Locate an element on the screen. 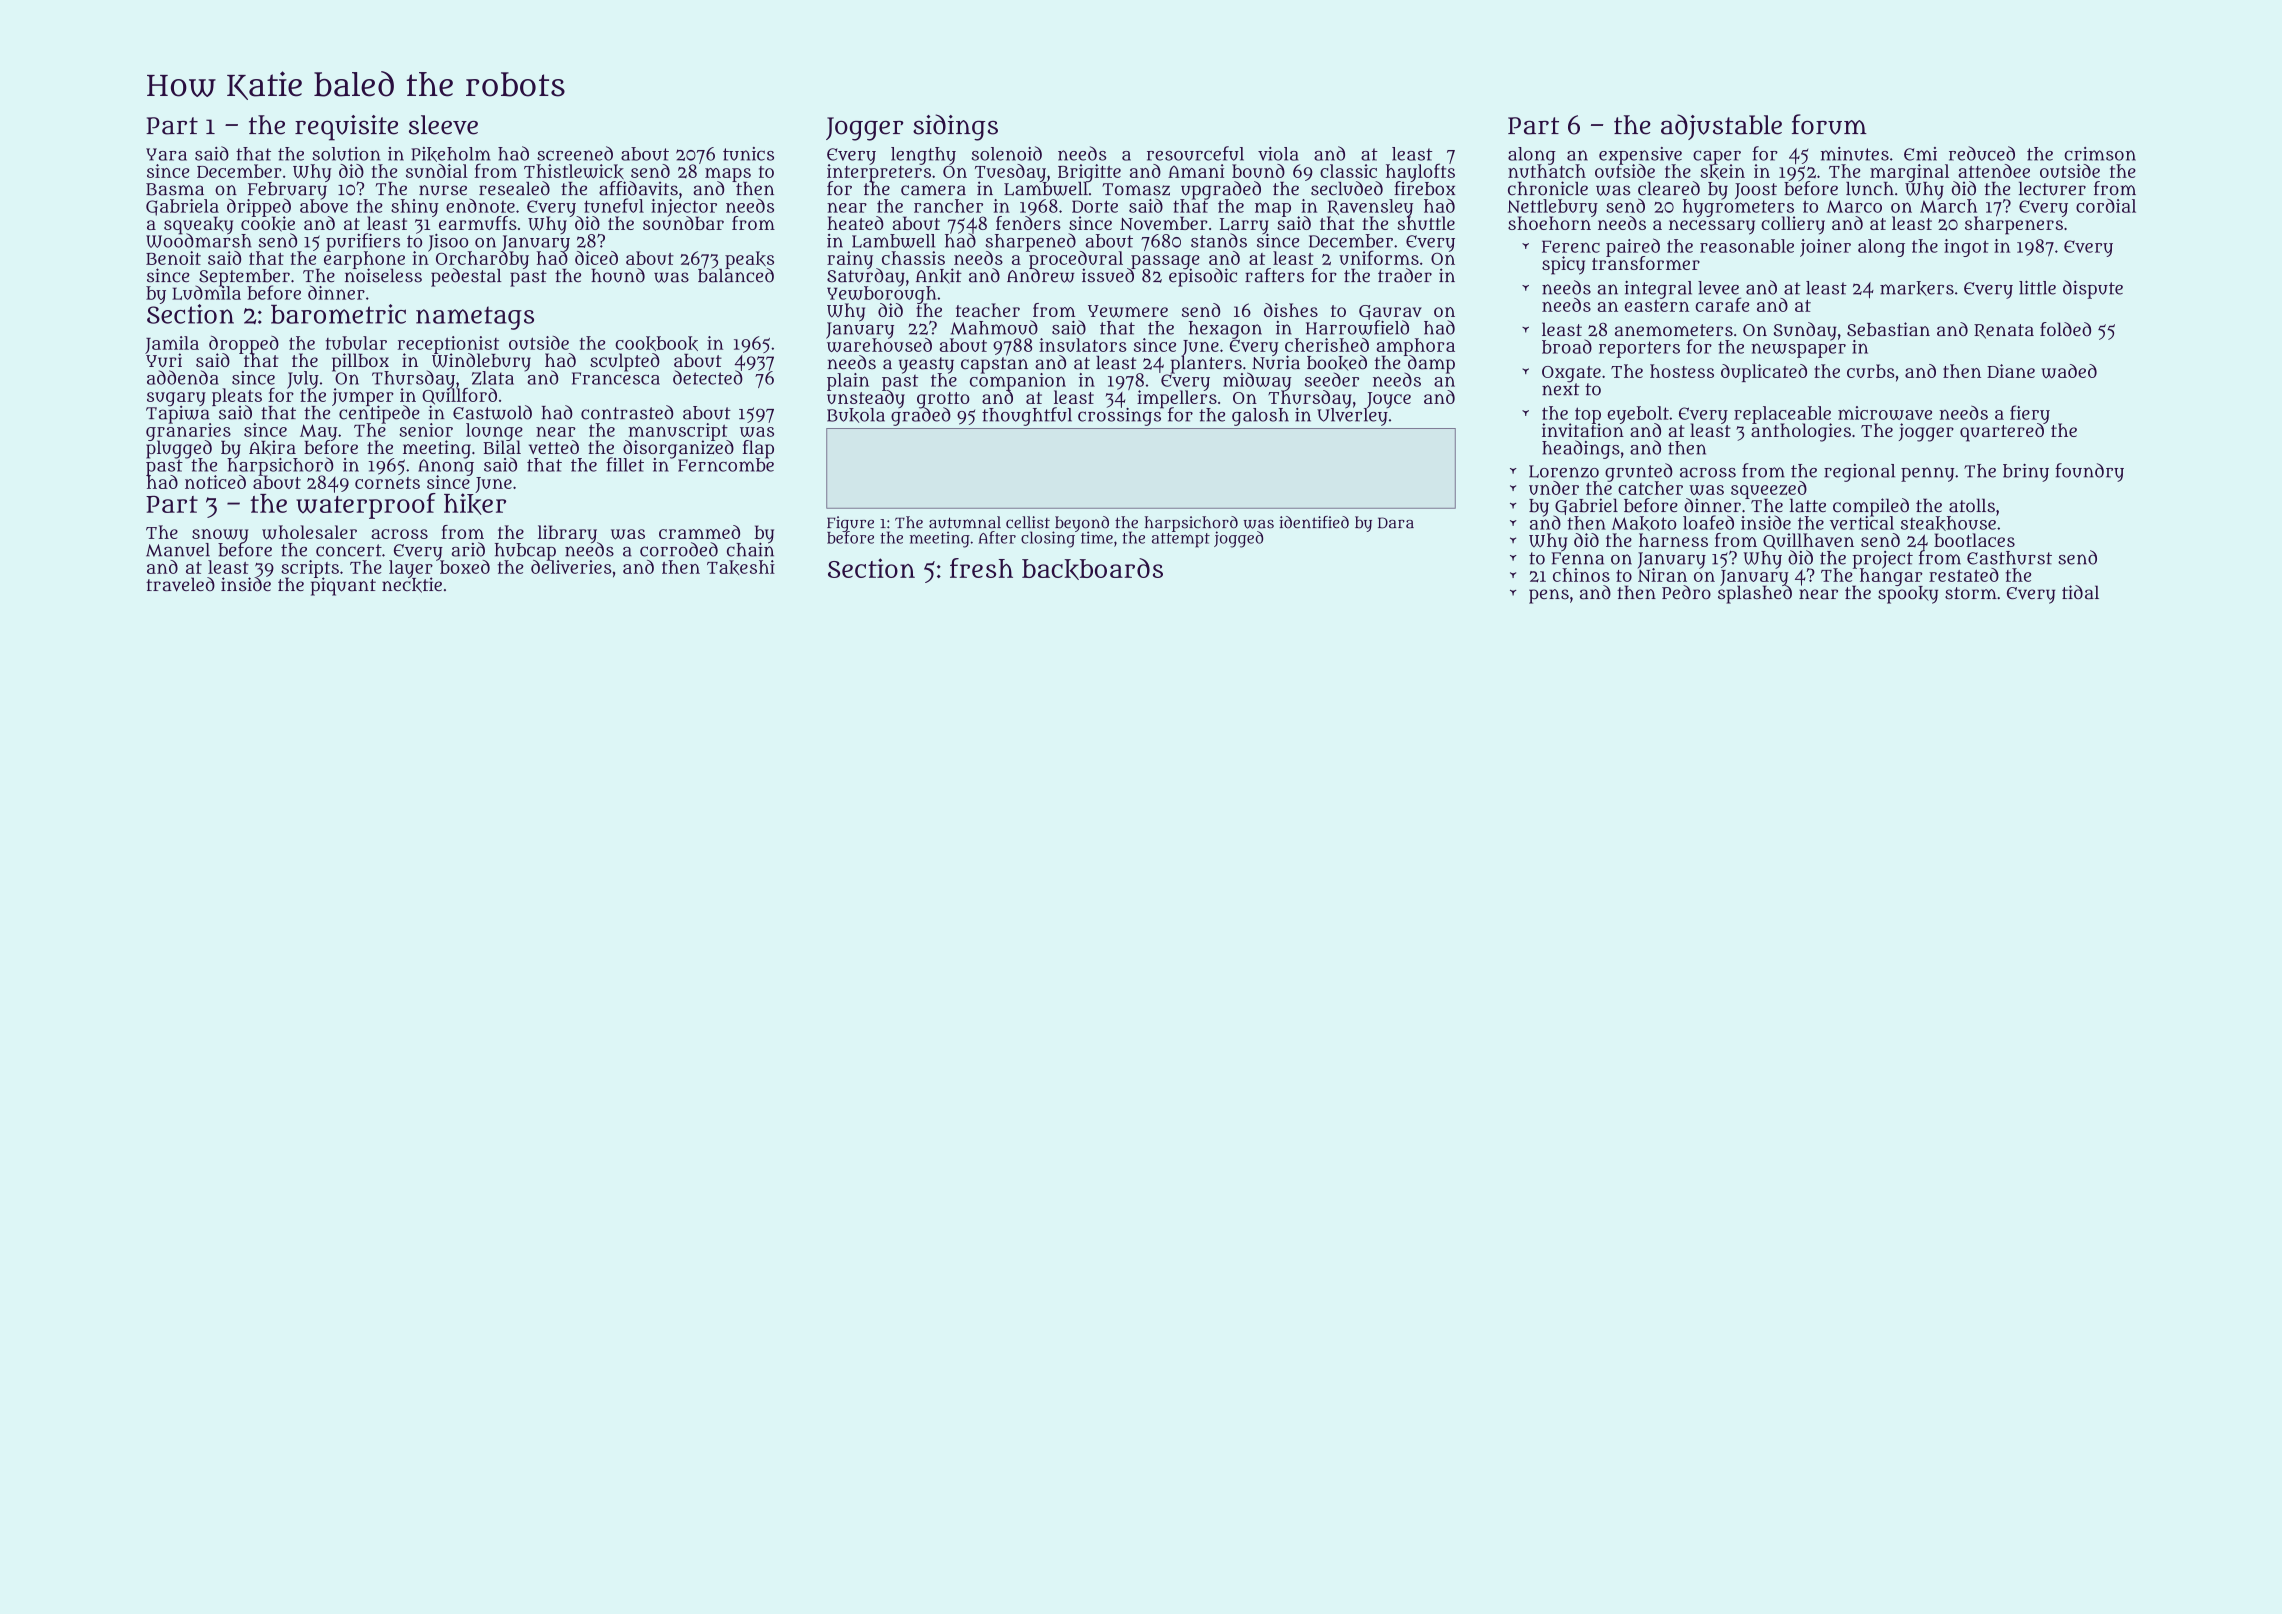 This screenshot has width=2282, height=1614. flap is located at coordinates (758, 449).
